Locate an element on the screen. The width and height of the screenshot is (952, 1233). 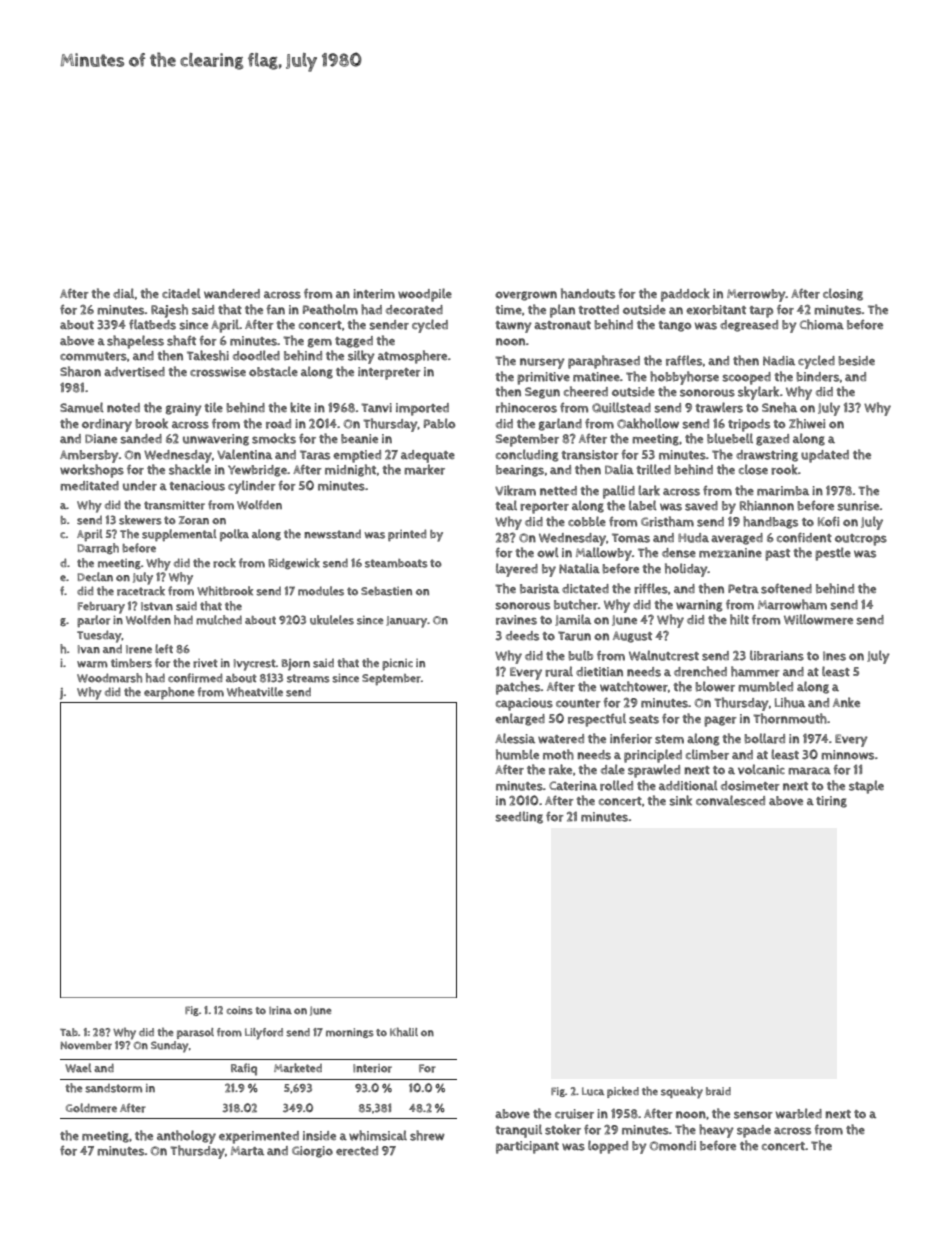
Takeshi is located at coordinates (208, 355).
